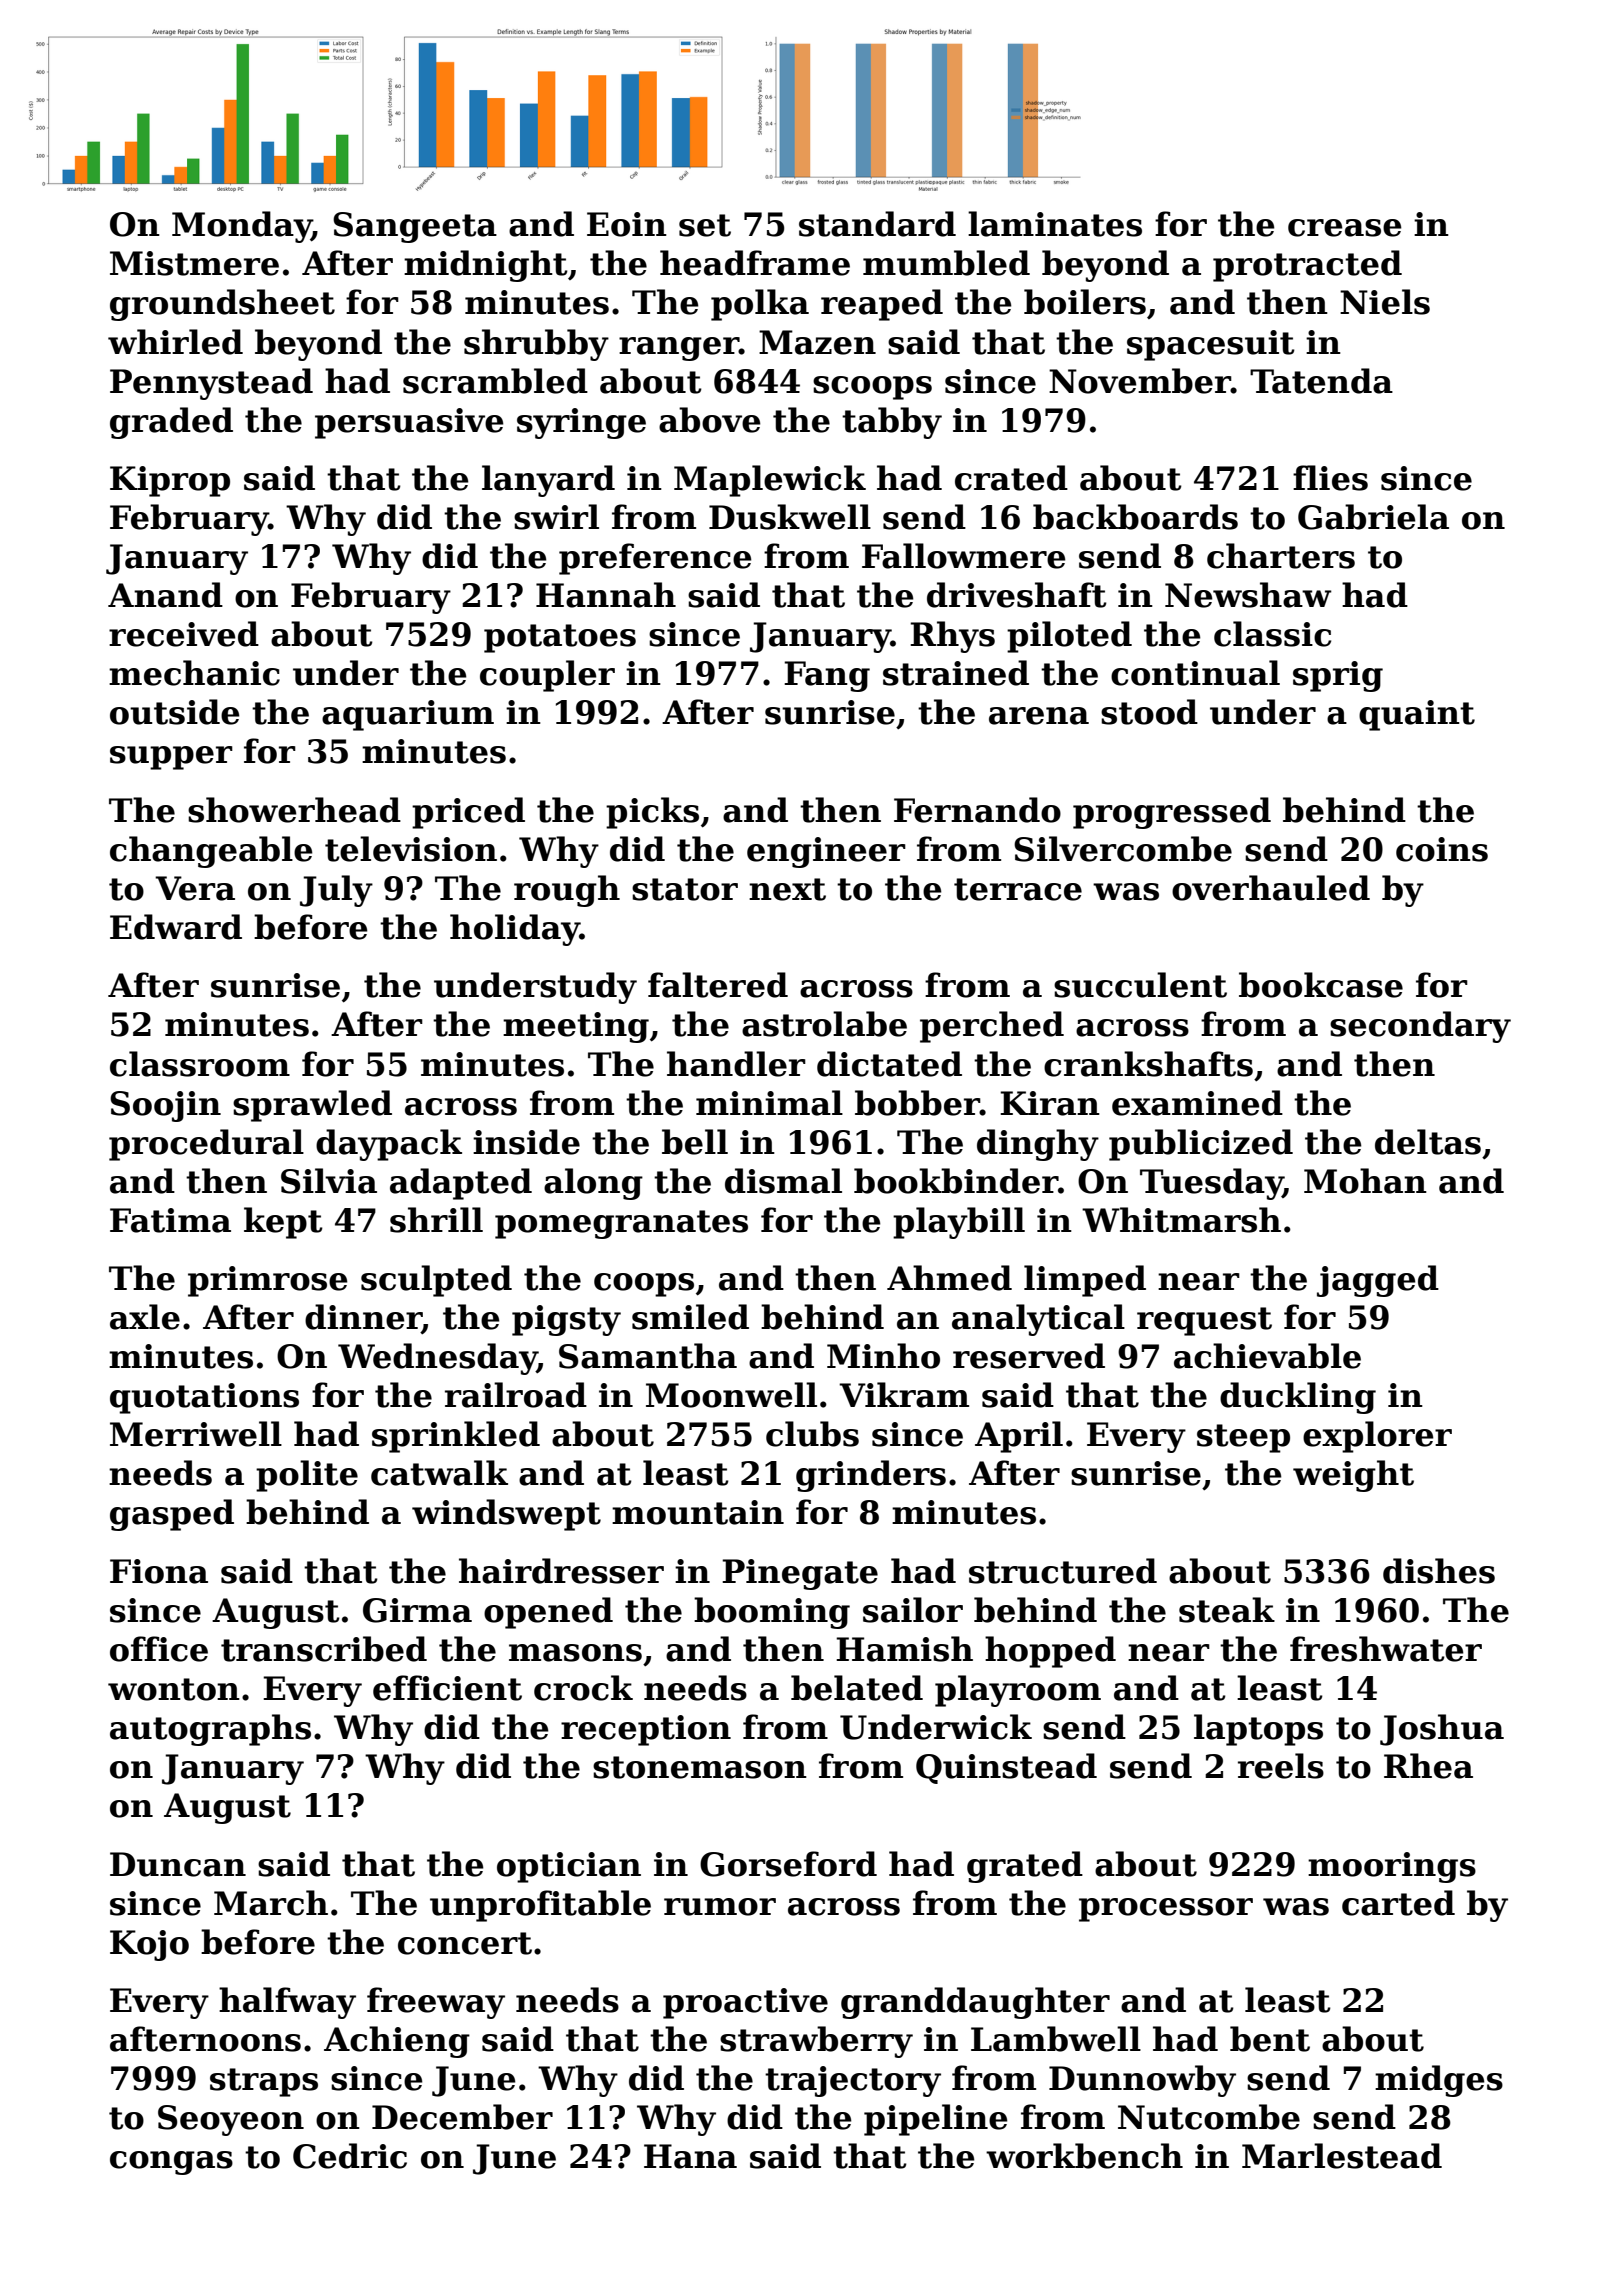 Image resolution: width=1620 pixels, height=2292 pixels. What do you see at coordinates (1211, 345) in the image?
I see `spacesuit` at bounding box center [1211, 345].
